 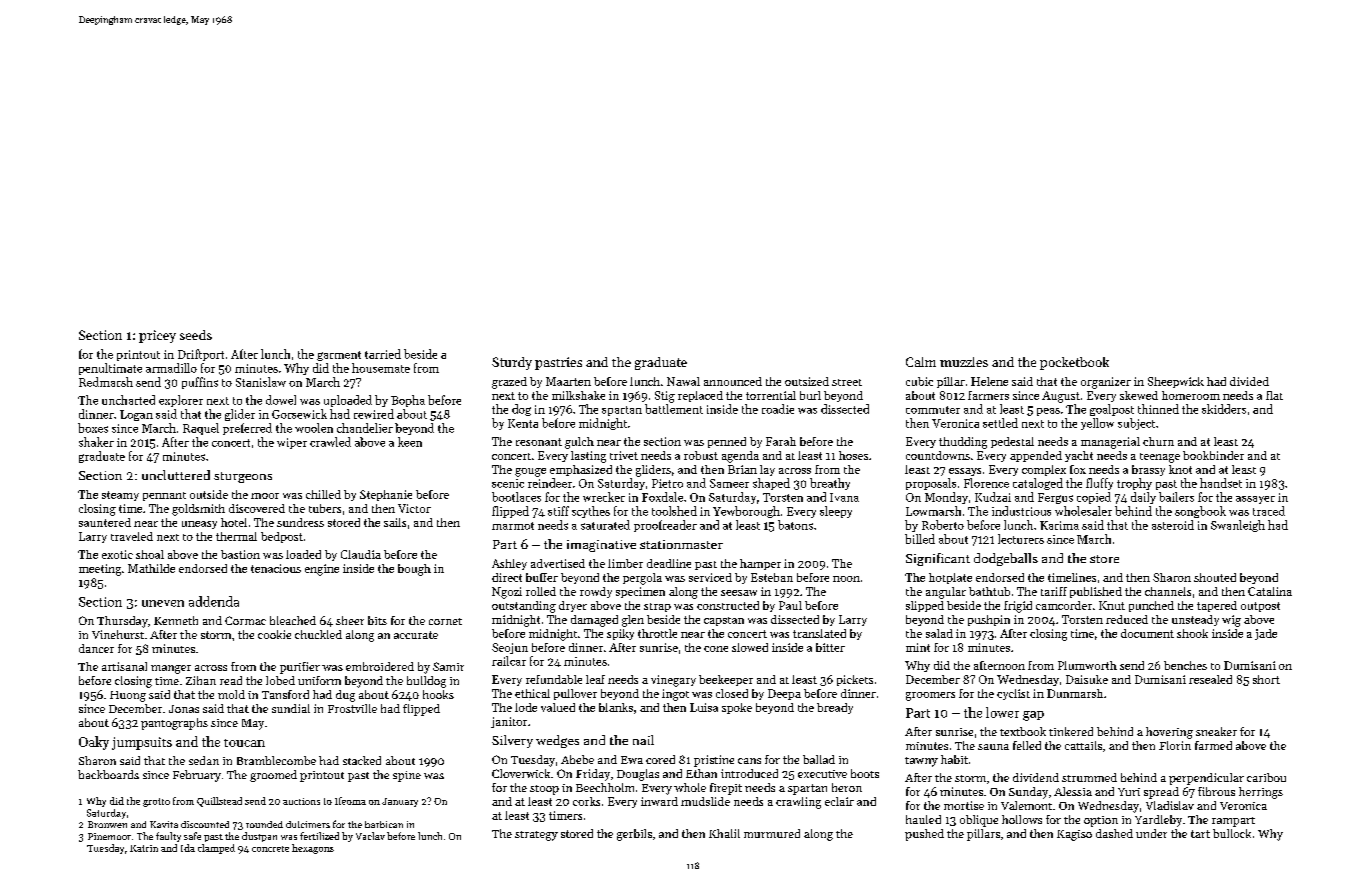 What do you see at coordinates (1038, 484) in the page?
I see `cataloged` at bounding box center [1038, 484].
